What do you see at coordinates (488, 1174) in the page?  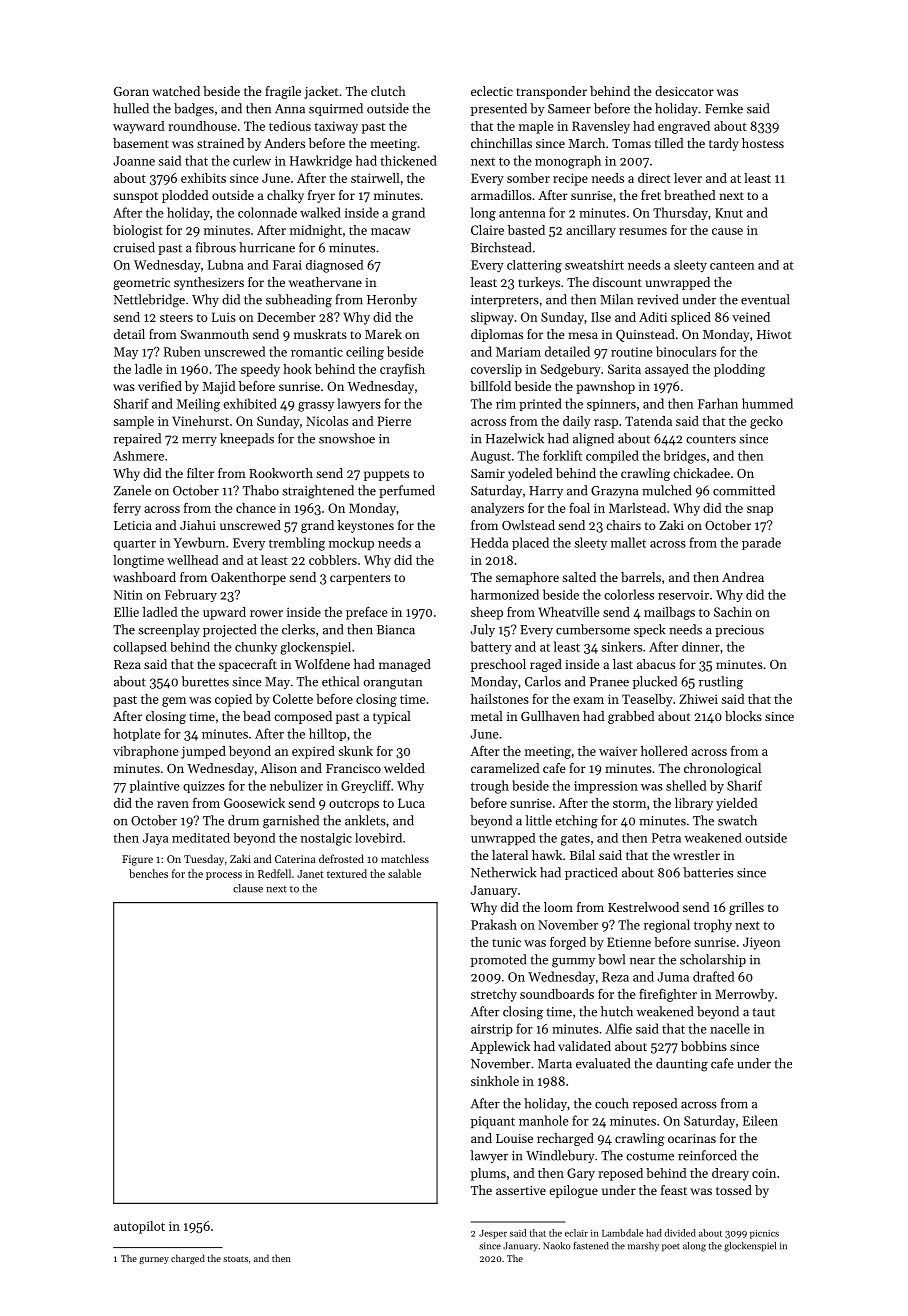 I see `plums` at bounding box center [488, 1174].
